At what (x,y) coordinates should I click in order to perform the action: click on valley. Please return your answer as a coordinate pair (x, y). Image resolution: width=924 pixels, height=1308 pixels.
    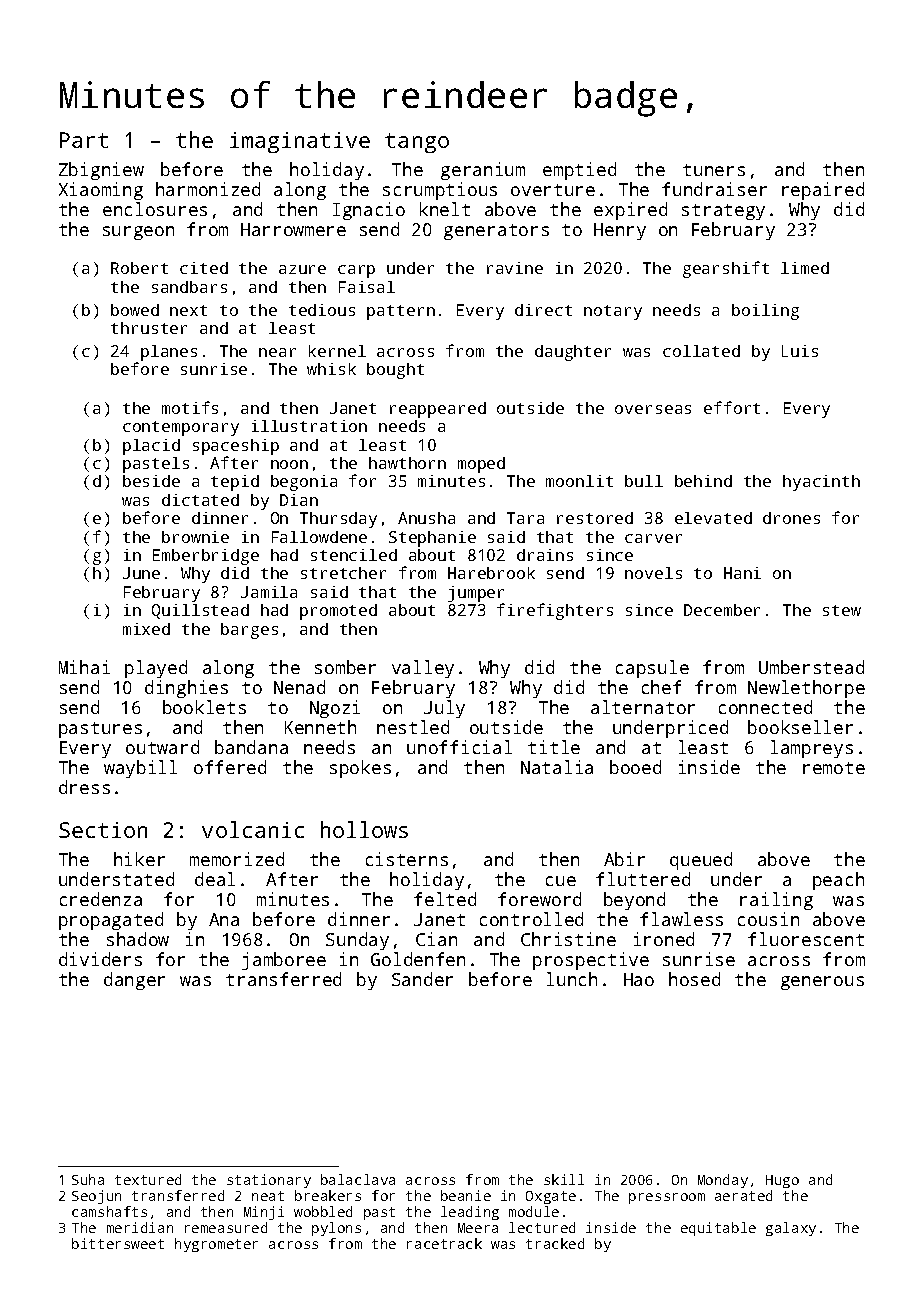
    Looking at the image, I should click on (423, 669).
